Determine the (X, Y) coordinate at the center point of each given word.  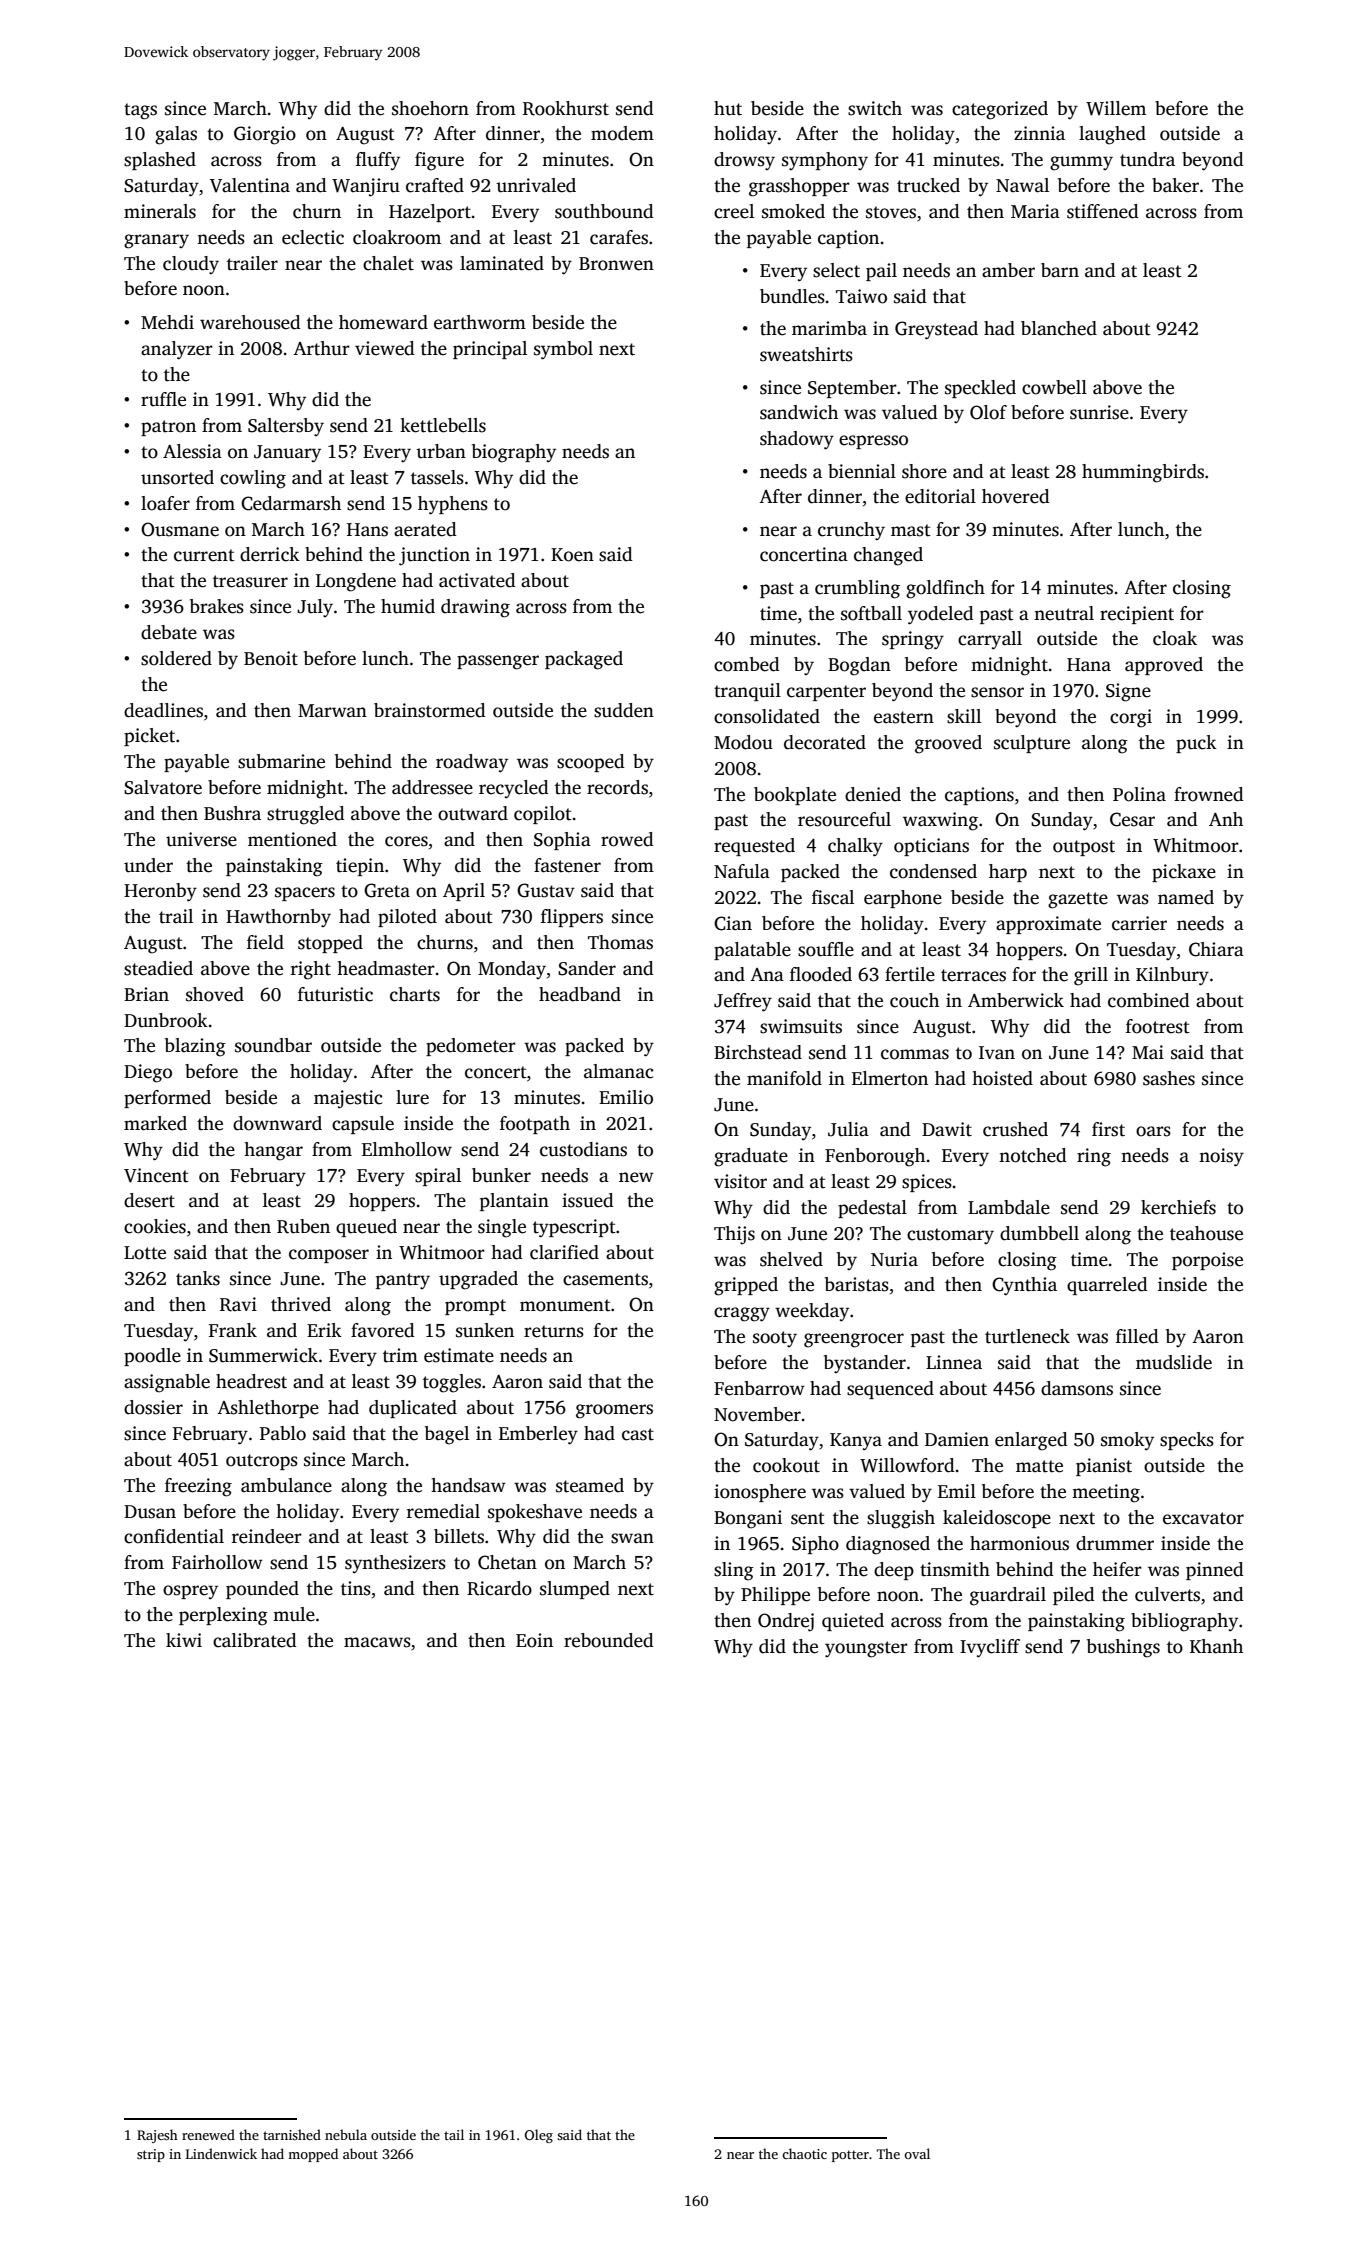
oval (917, 2153)
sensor (997, 692)
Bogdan (859, 666)
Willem (1116, 108)
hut (728, 108)
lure (412, 1097)
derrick (270, 554)
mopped (313, 2155)
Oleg (539, 2136)
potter (850, 2156)
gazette (1078, 900)
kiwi (184, 1640)
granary (156, 241)
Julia (848, 1129)
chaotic (804, 2153)
